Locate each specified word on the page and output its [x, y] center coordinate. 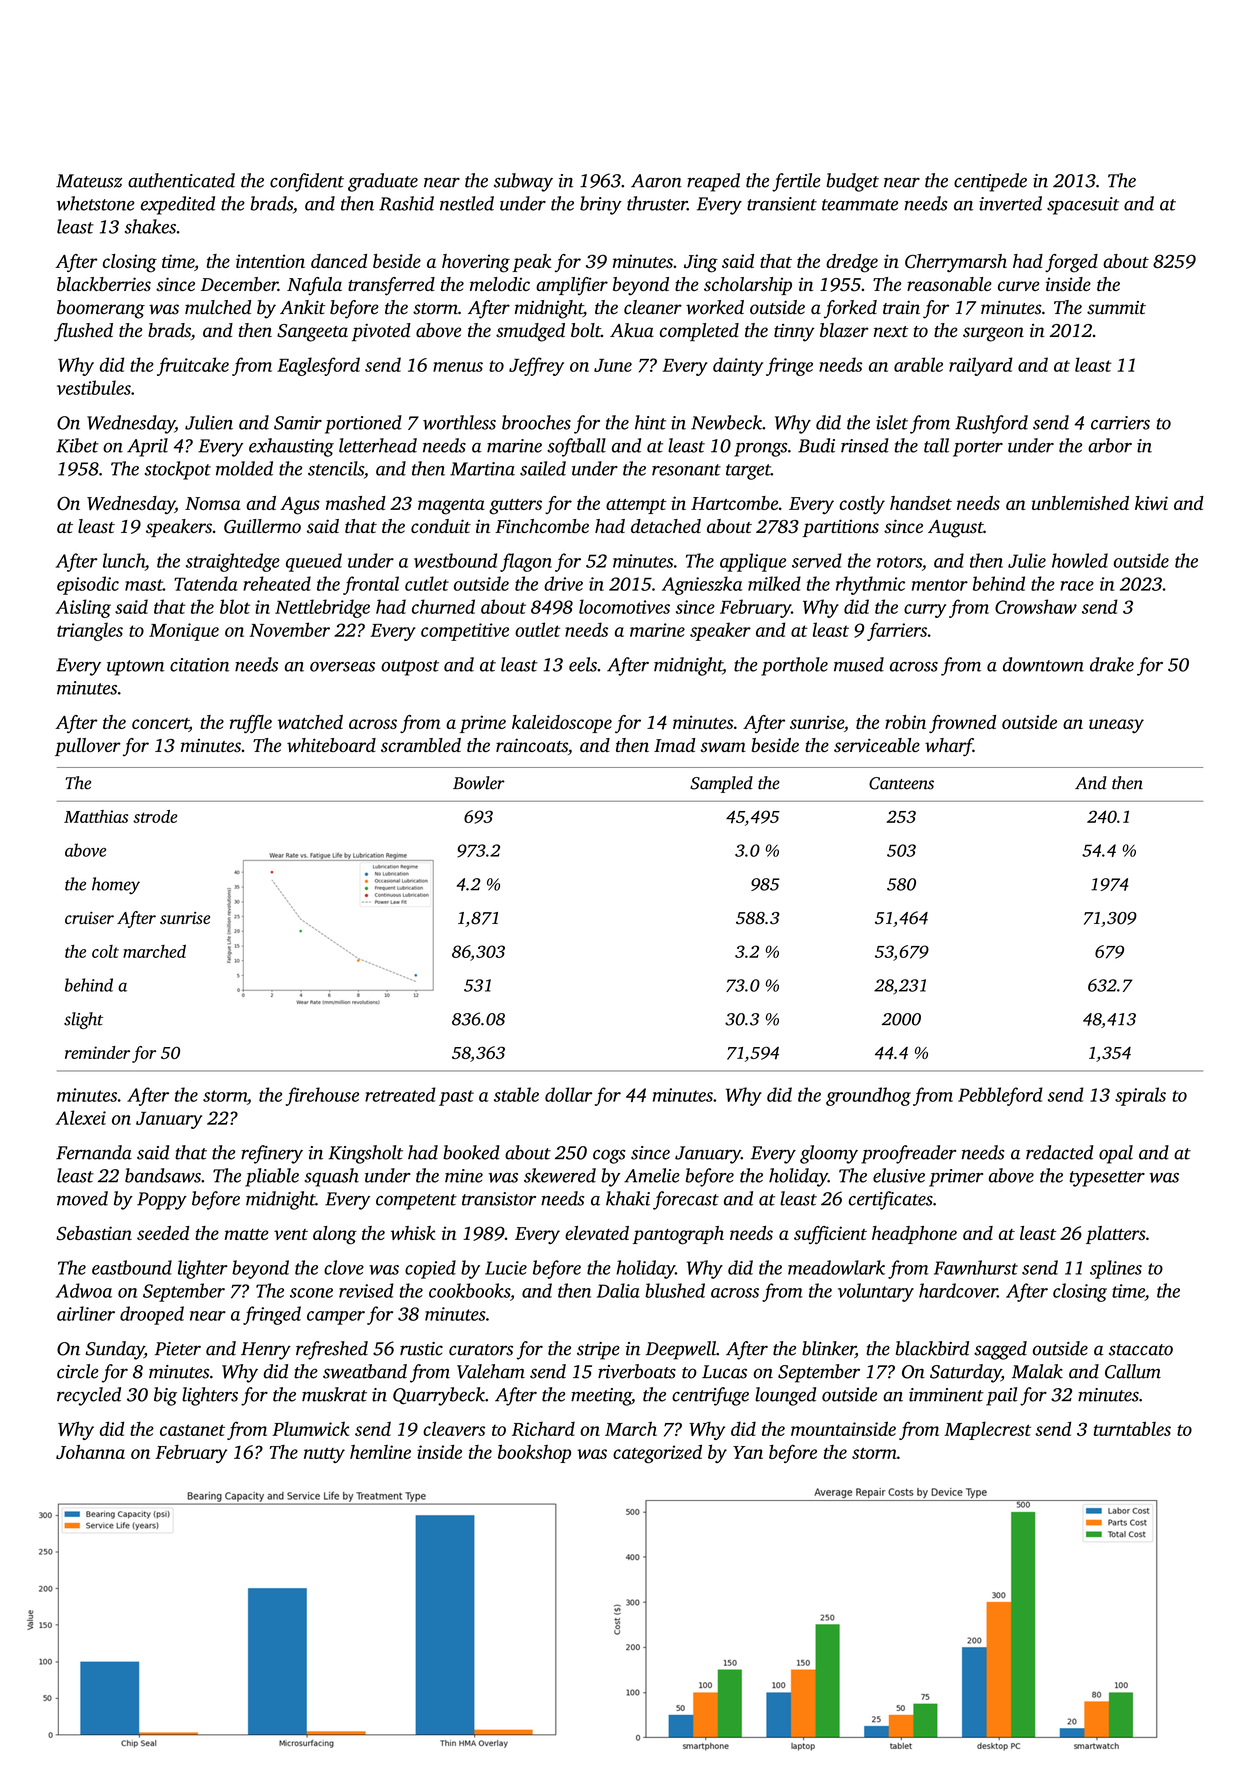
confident [307, 182]
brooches [536, 422]
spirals [1140, 1096]
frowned [962, 724]
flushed [83, 332]
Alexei [80, 1117]
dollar [568, 1094]
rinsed [865, 445]
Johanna [90, 1452]
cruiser [89, 918]
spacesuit [1083, 206]
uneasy [1116, 726]
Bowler [479, 783]
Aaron [656, 181]
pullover [88, 747]
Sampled [721, 784]
